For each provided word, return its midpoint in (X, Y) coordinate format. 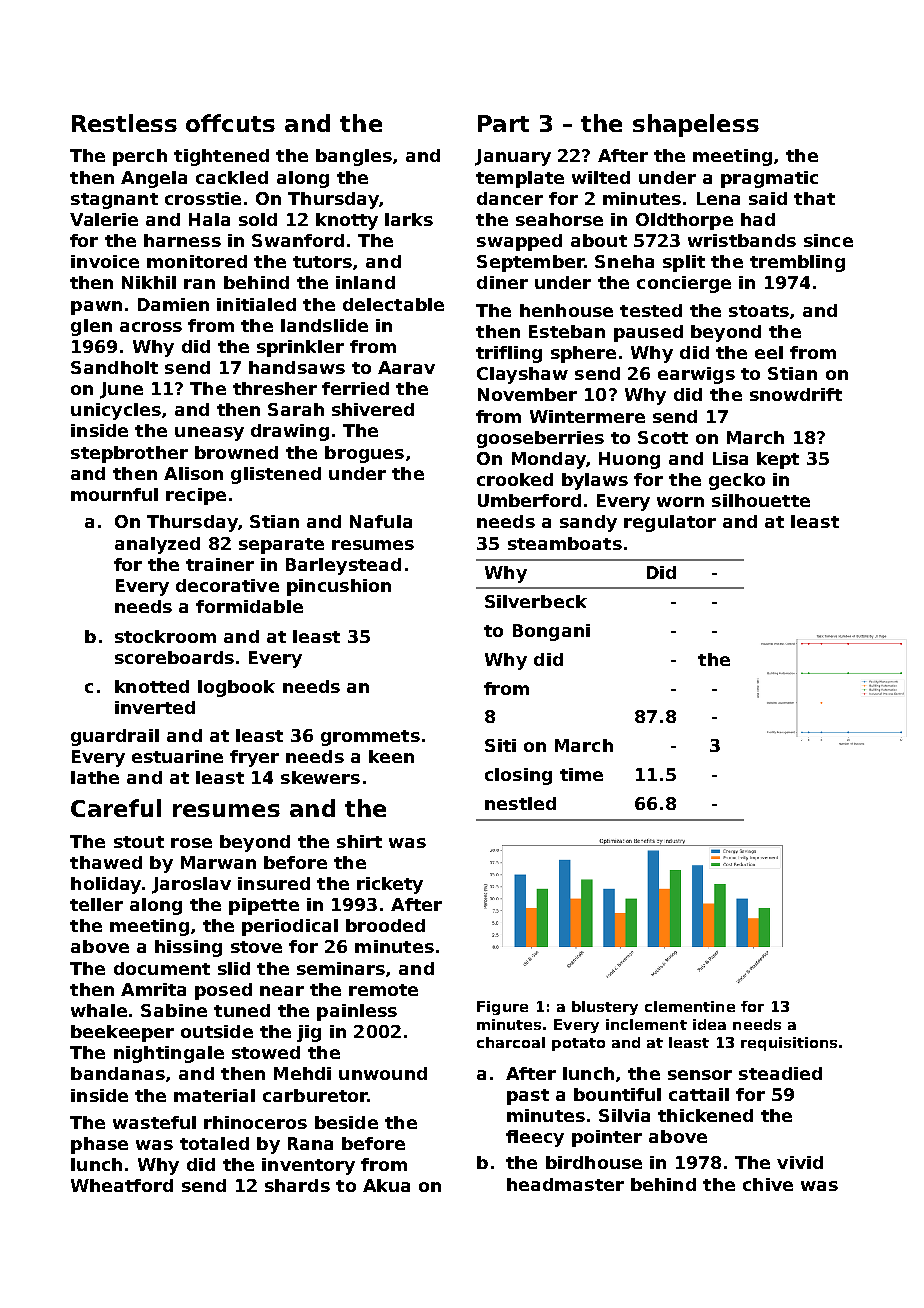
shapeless (696, 125)
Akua (386, 1185)
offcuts (230, 123)
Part (503, 123)
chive (768, 1184)
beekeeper (122, 1033)
